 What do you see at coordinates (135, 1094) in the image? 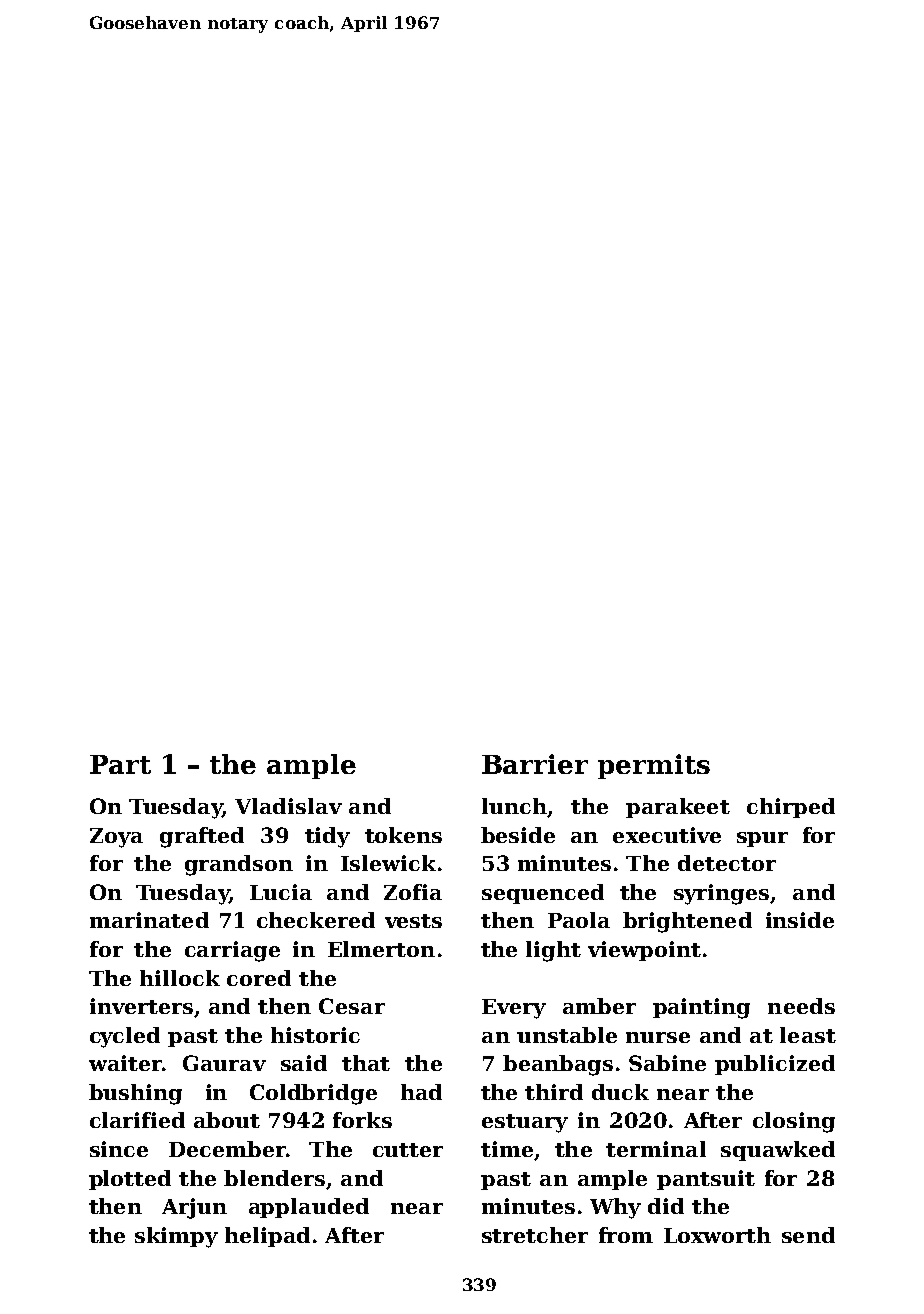
I see `bushing` at bounding box center [135, 1094].
